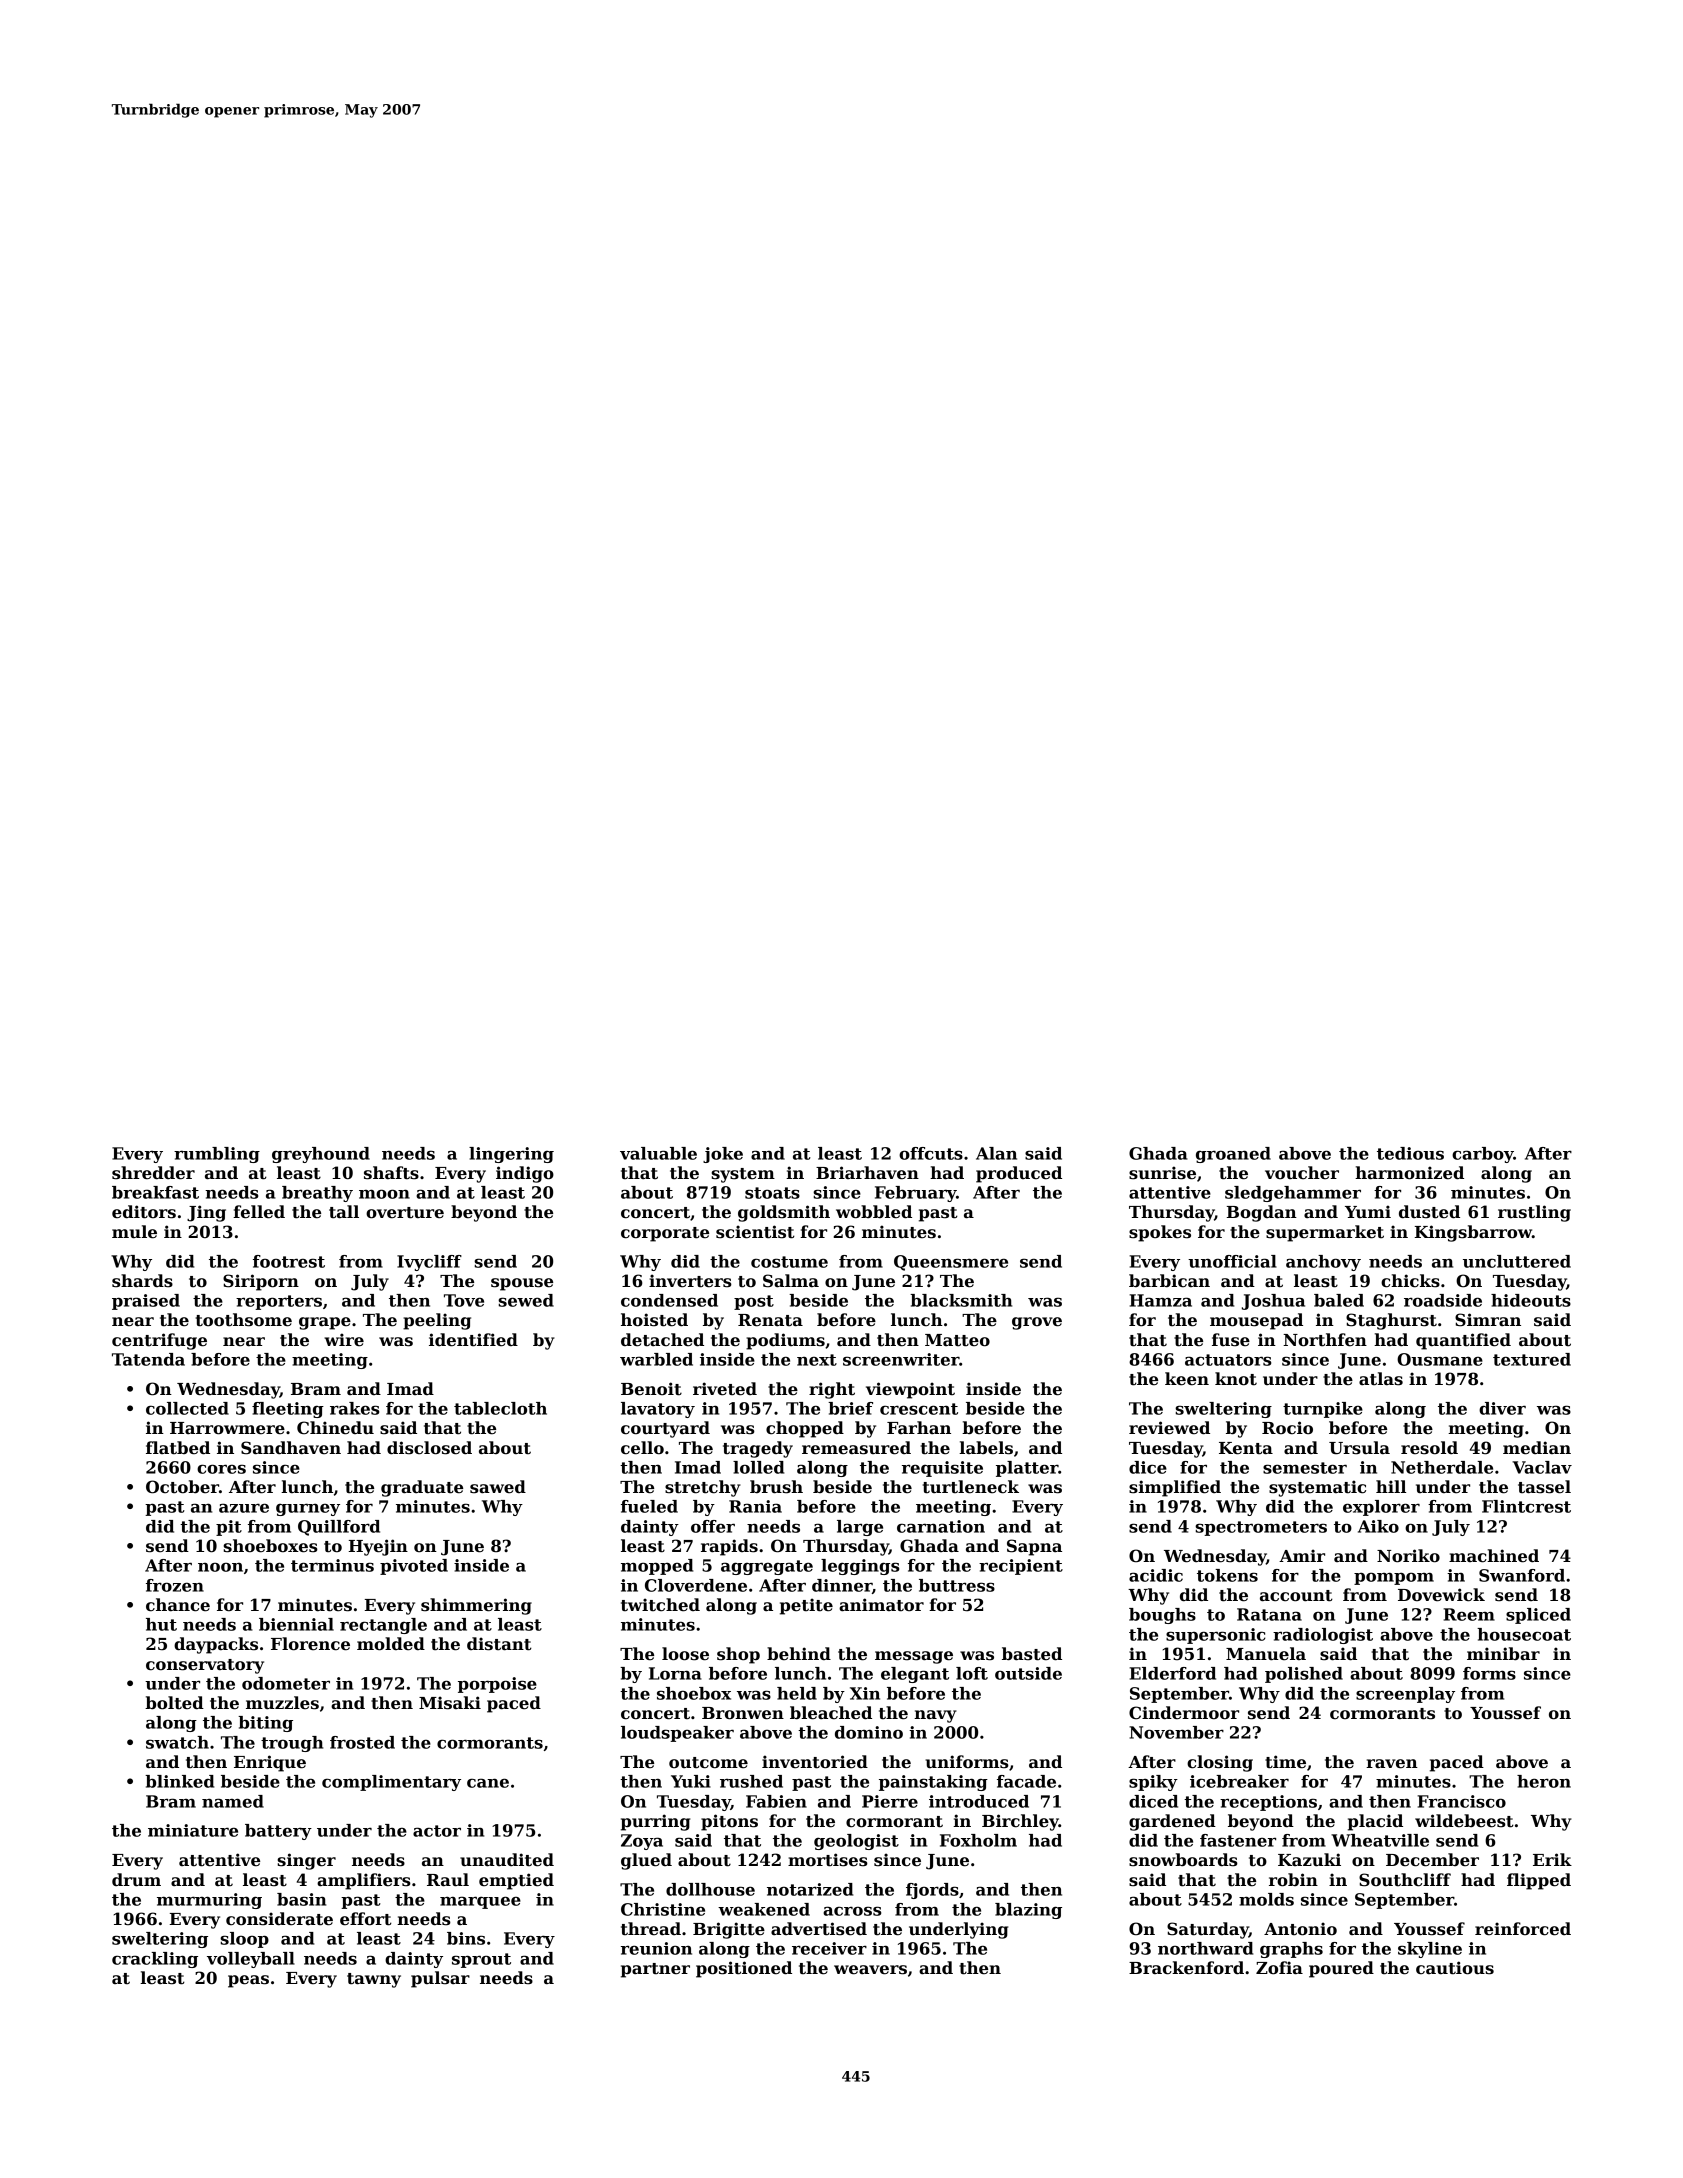 Image resolution: width=1683 pixels, height=2178 pixels. I want to click on Brackenford, so click(1186, 1968).
